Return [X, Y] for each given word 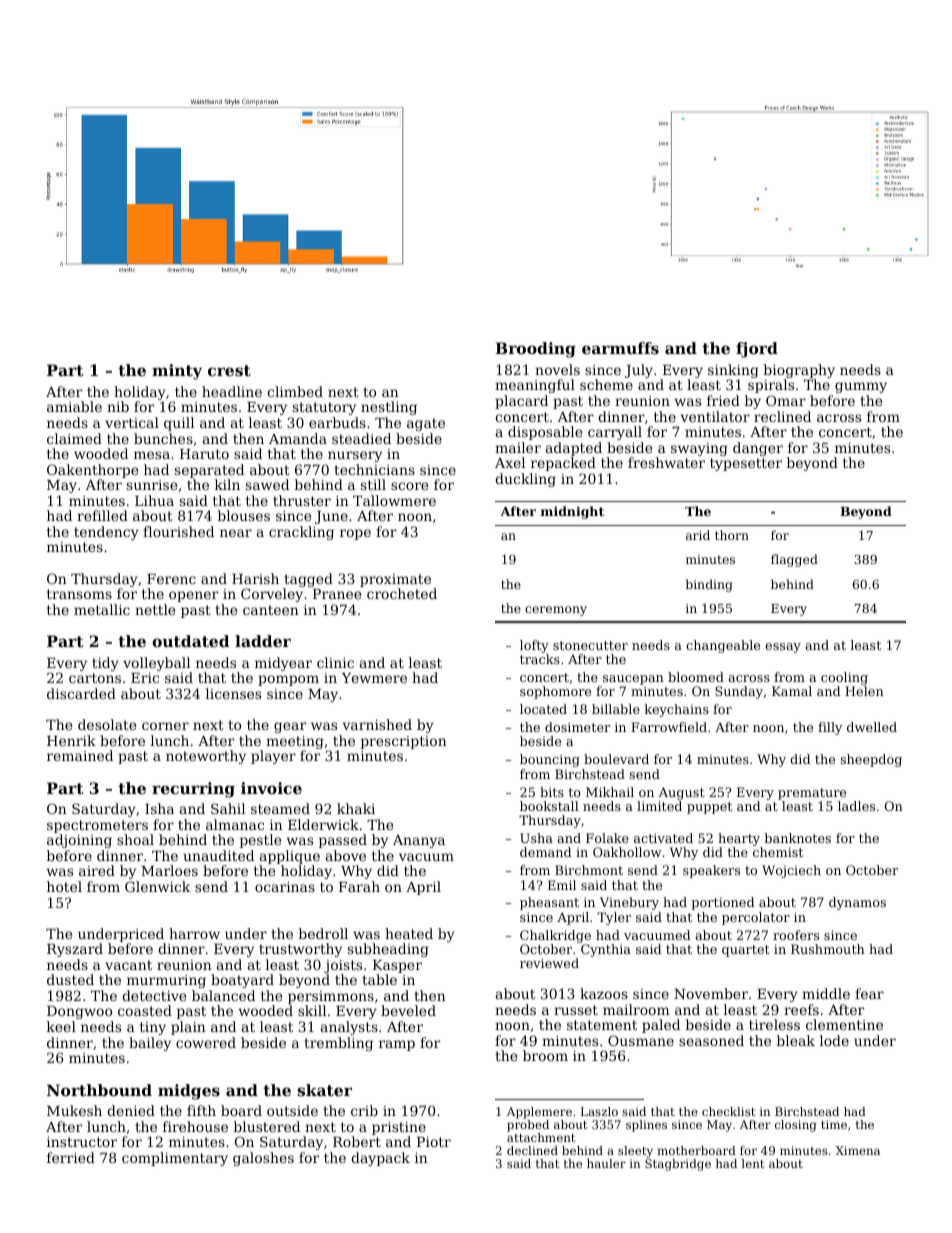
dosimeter [577, 727]
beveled [408, 1010]
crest [229, 370]
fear [869, 993]
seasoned [711, 1040]
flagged [794, 560]
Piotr [434, 1142]
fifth [201, 1110]
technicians [374, 469]
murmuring [166, 981]
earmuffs [620, 348]
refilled [102, 515]
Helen [864, 691]
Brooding [536, 350]
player [273, 757]
